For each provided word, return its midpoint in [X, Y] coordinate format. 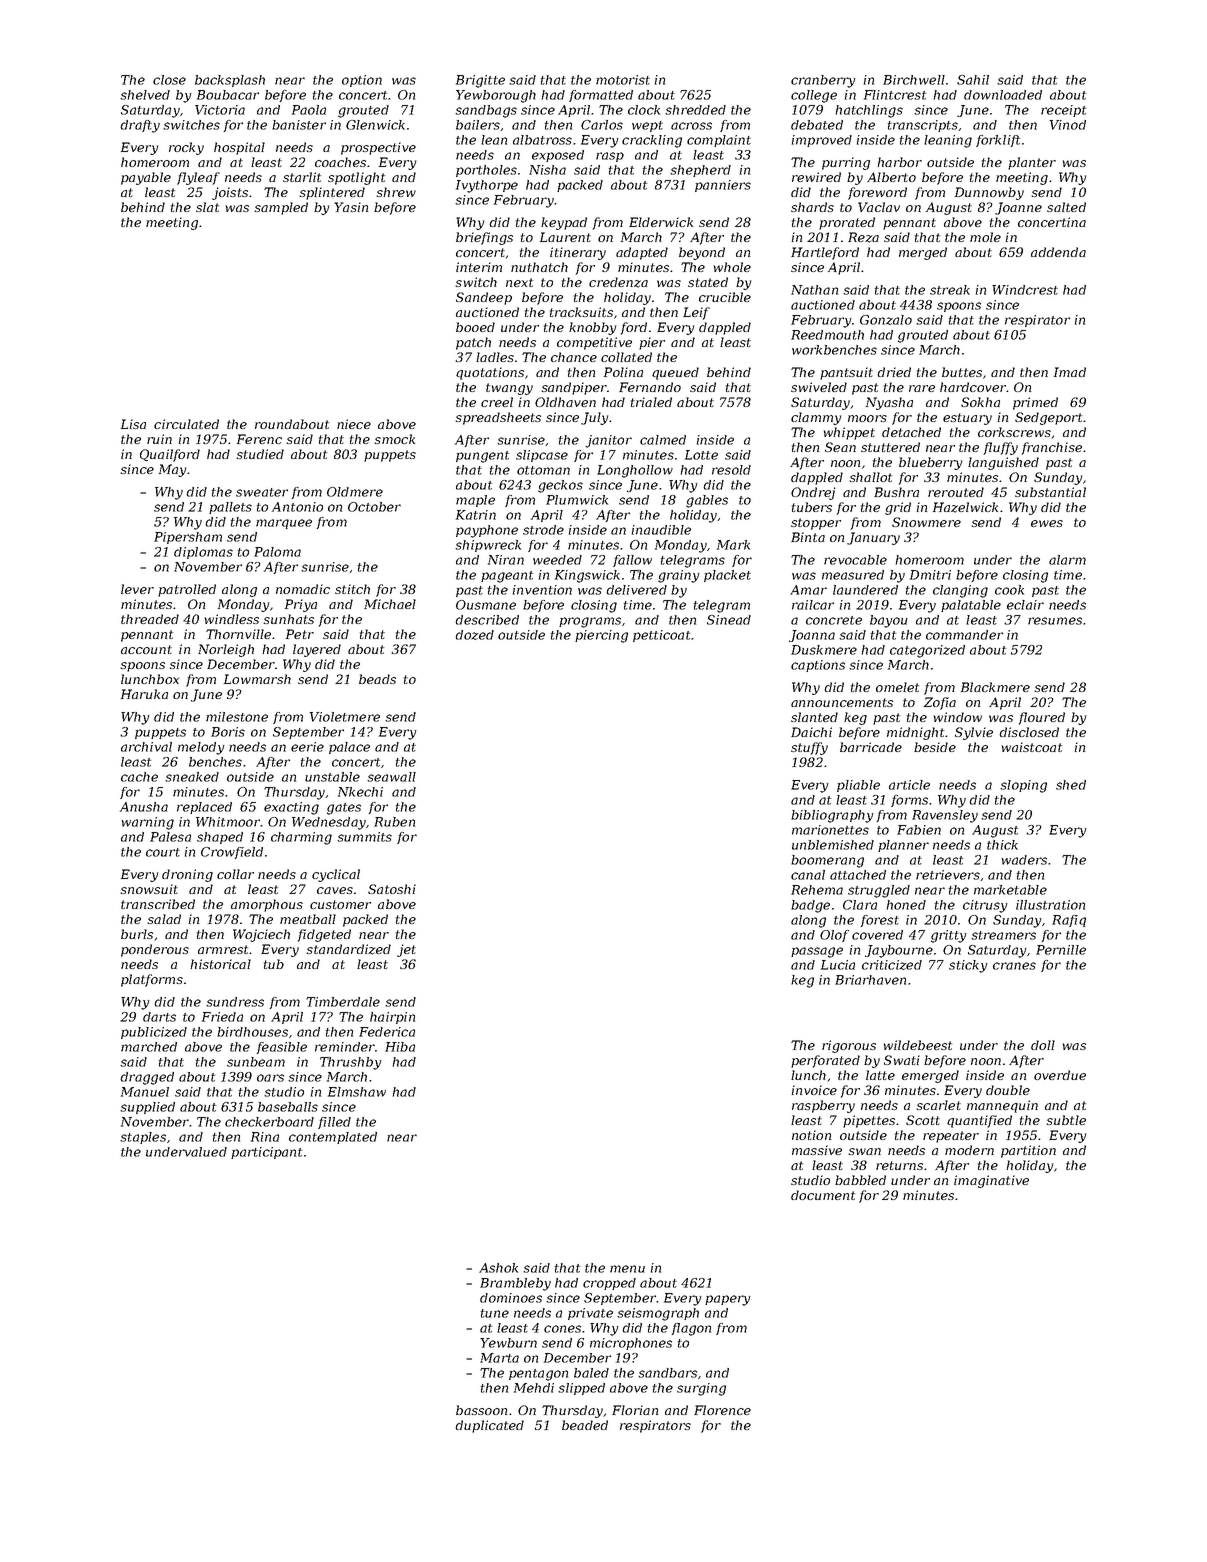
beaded [585, 1425]
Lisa [133, 424]
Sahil [973, 80]
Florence [722, 1410]
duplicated [489, 1426]
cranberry [823, 81]
